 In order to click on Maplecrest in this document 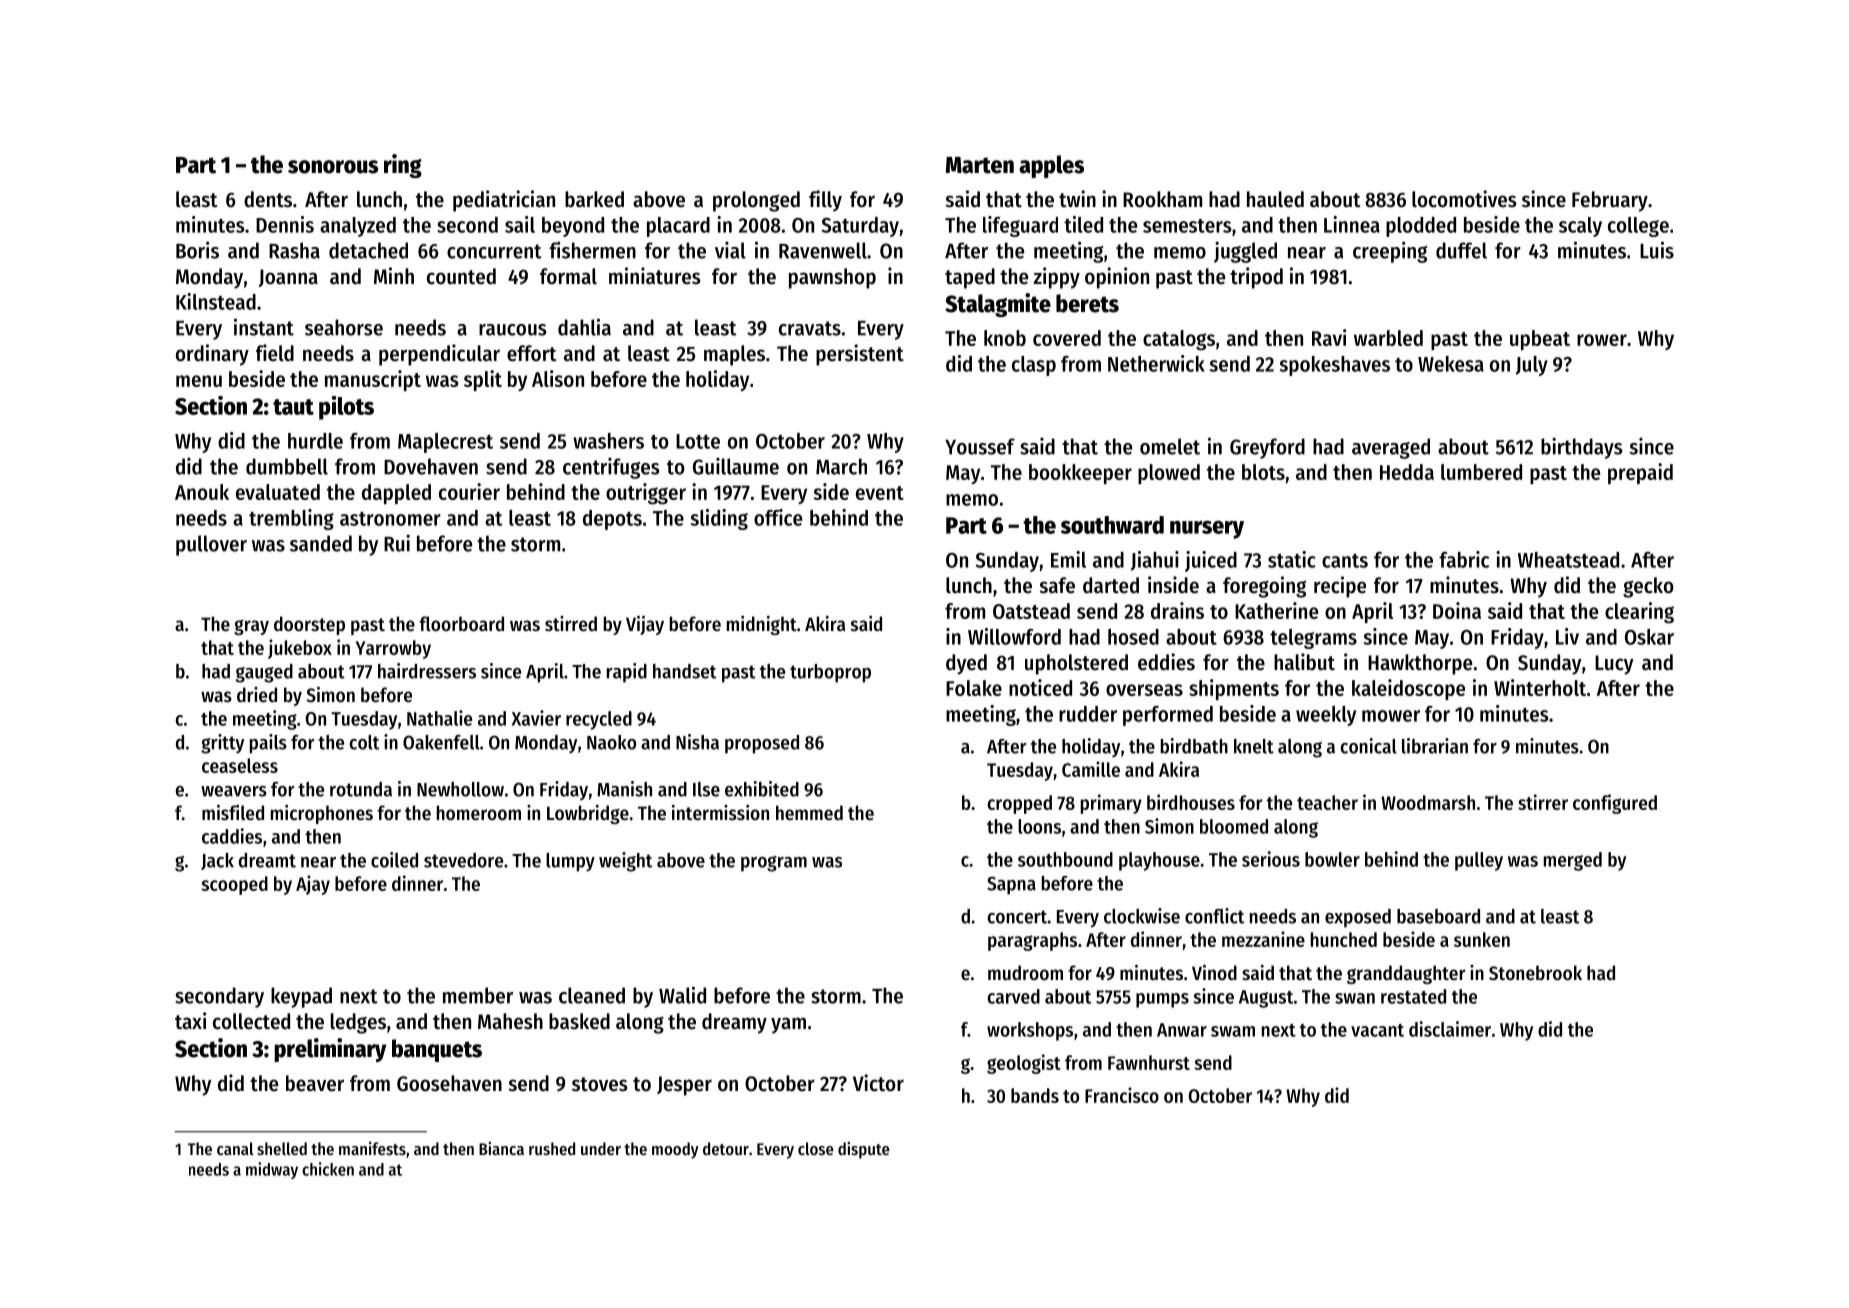, I will do `click(445, 443)`.
